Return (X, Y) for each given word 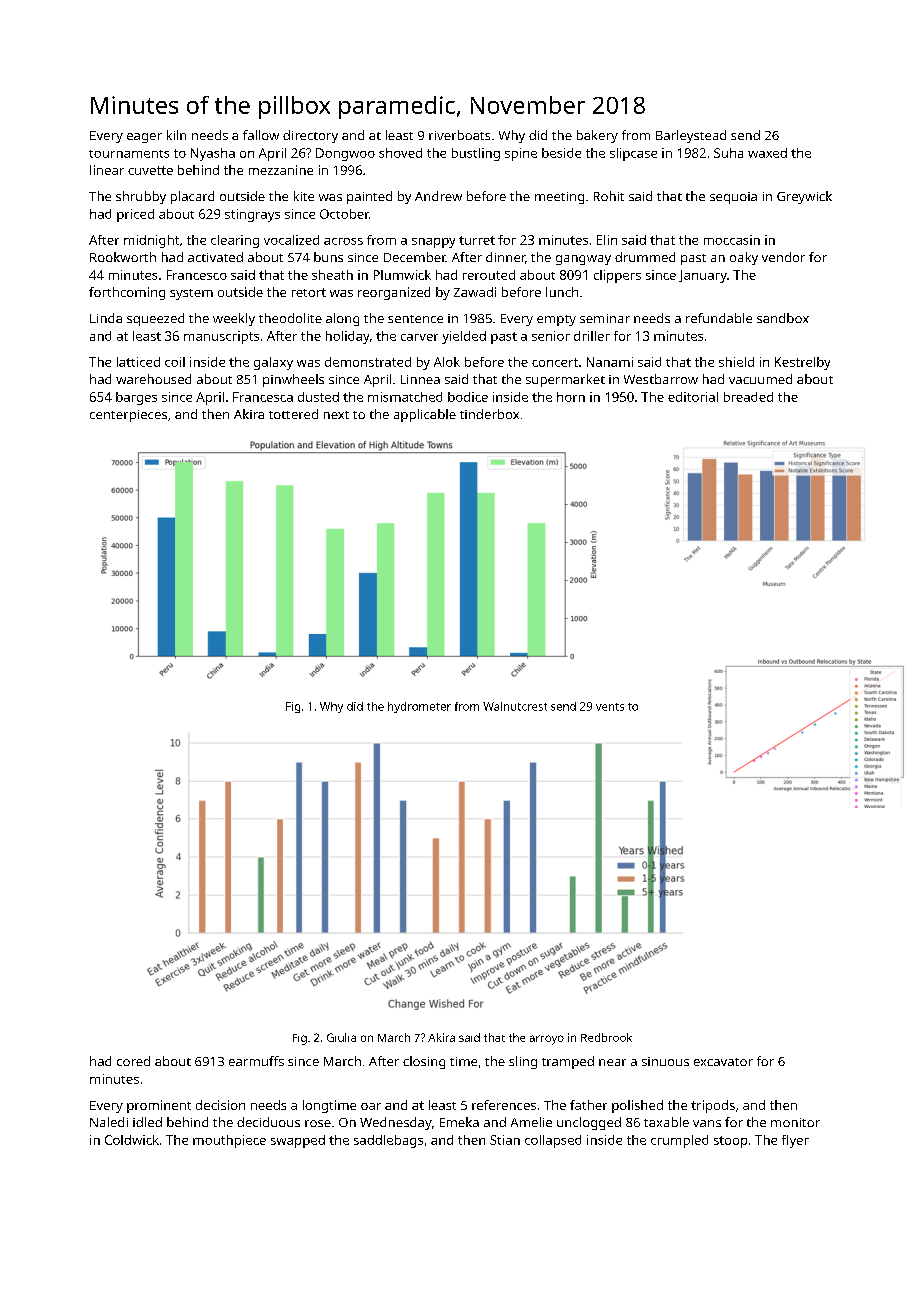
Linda (106, 318)
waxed (767, 153)
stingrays (252, 215)
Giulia (341, 1037)
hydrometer (419, 707)
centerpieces (128, 416)
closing (424, 1062)
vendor (783, 257)
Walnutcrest (515, 706)
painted (369, 197)
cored (133, 1061)
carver (419, 337)
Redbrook (606, 1037)
